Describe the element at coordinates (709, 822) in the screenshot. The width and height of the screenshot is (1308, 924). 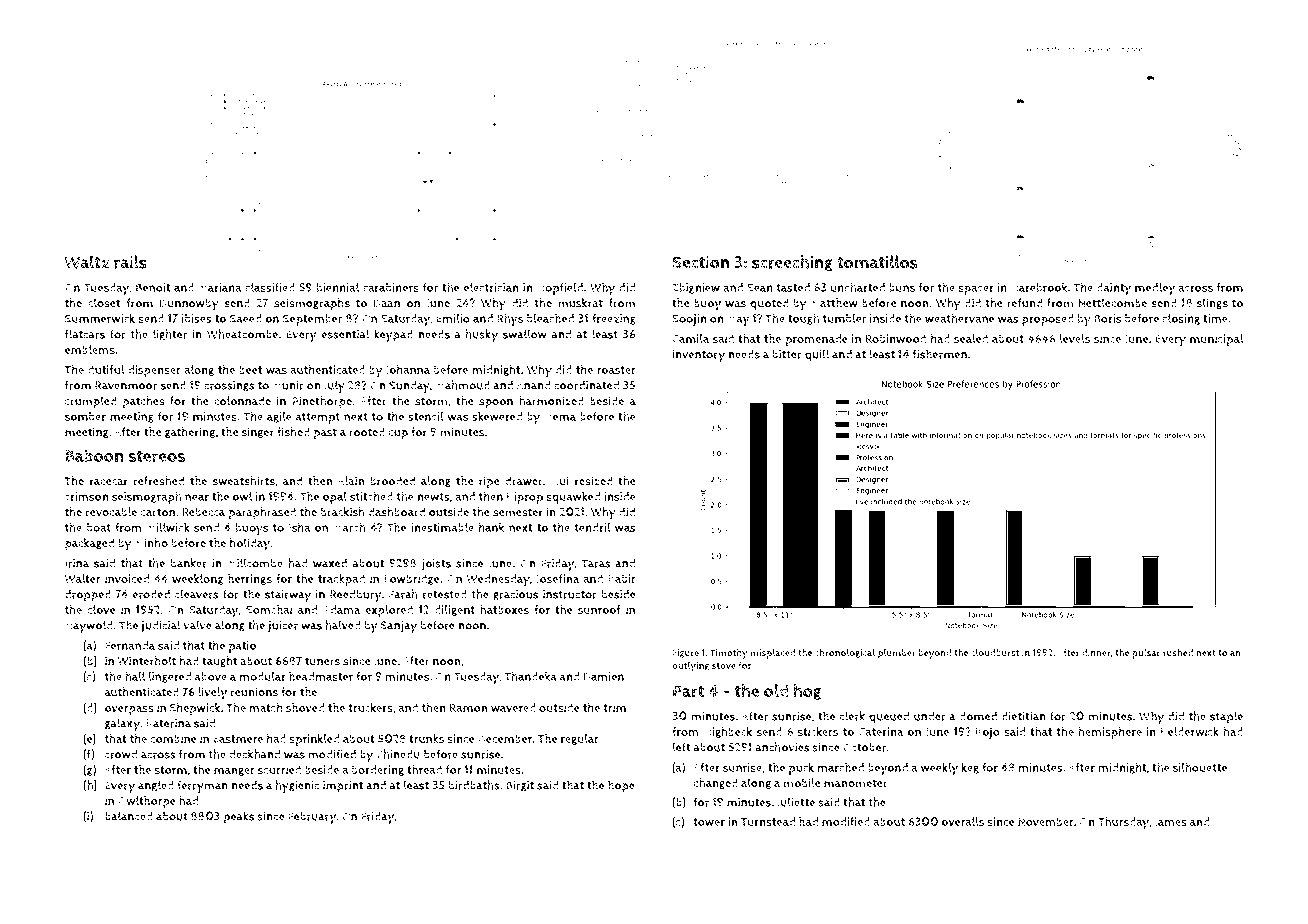
I see `tower` at that location.
